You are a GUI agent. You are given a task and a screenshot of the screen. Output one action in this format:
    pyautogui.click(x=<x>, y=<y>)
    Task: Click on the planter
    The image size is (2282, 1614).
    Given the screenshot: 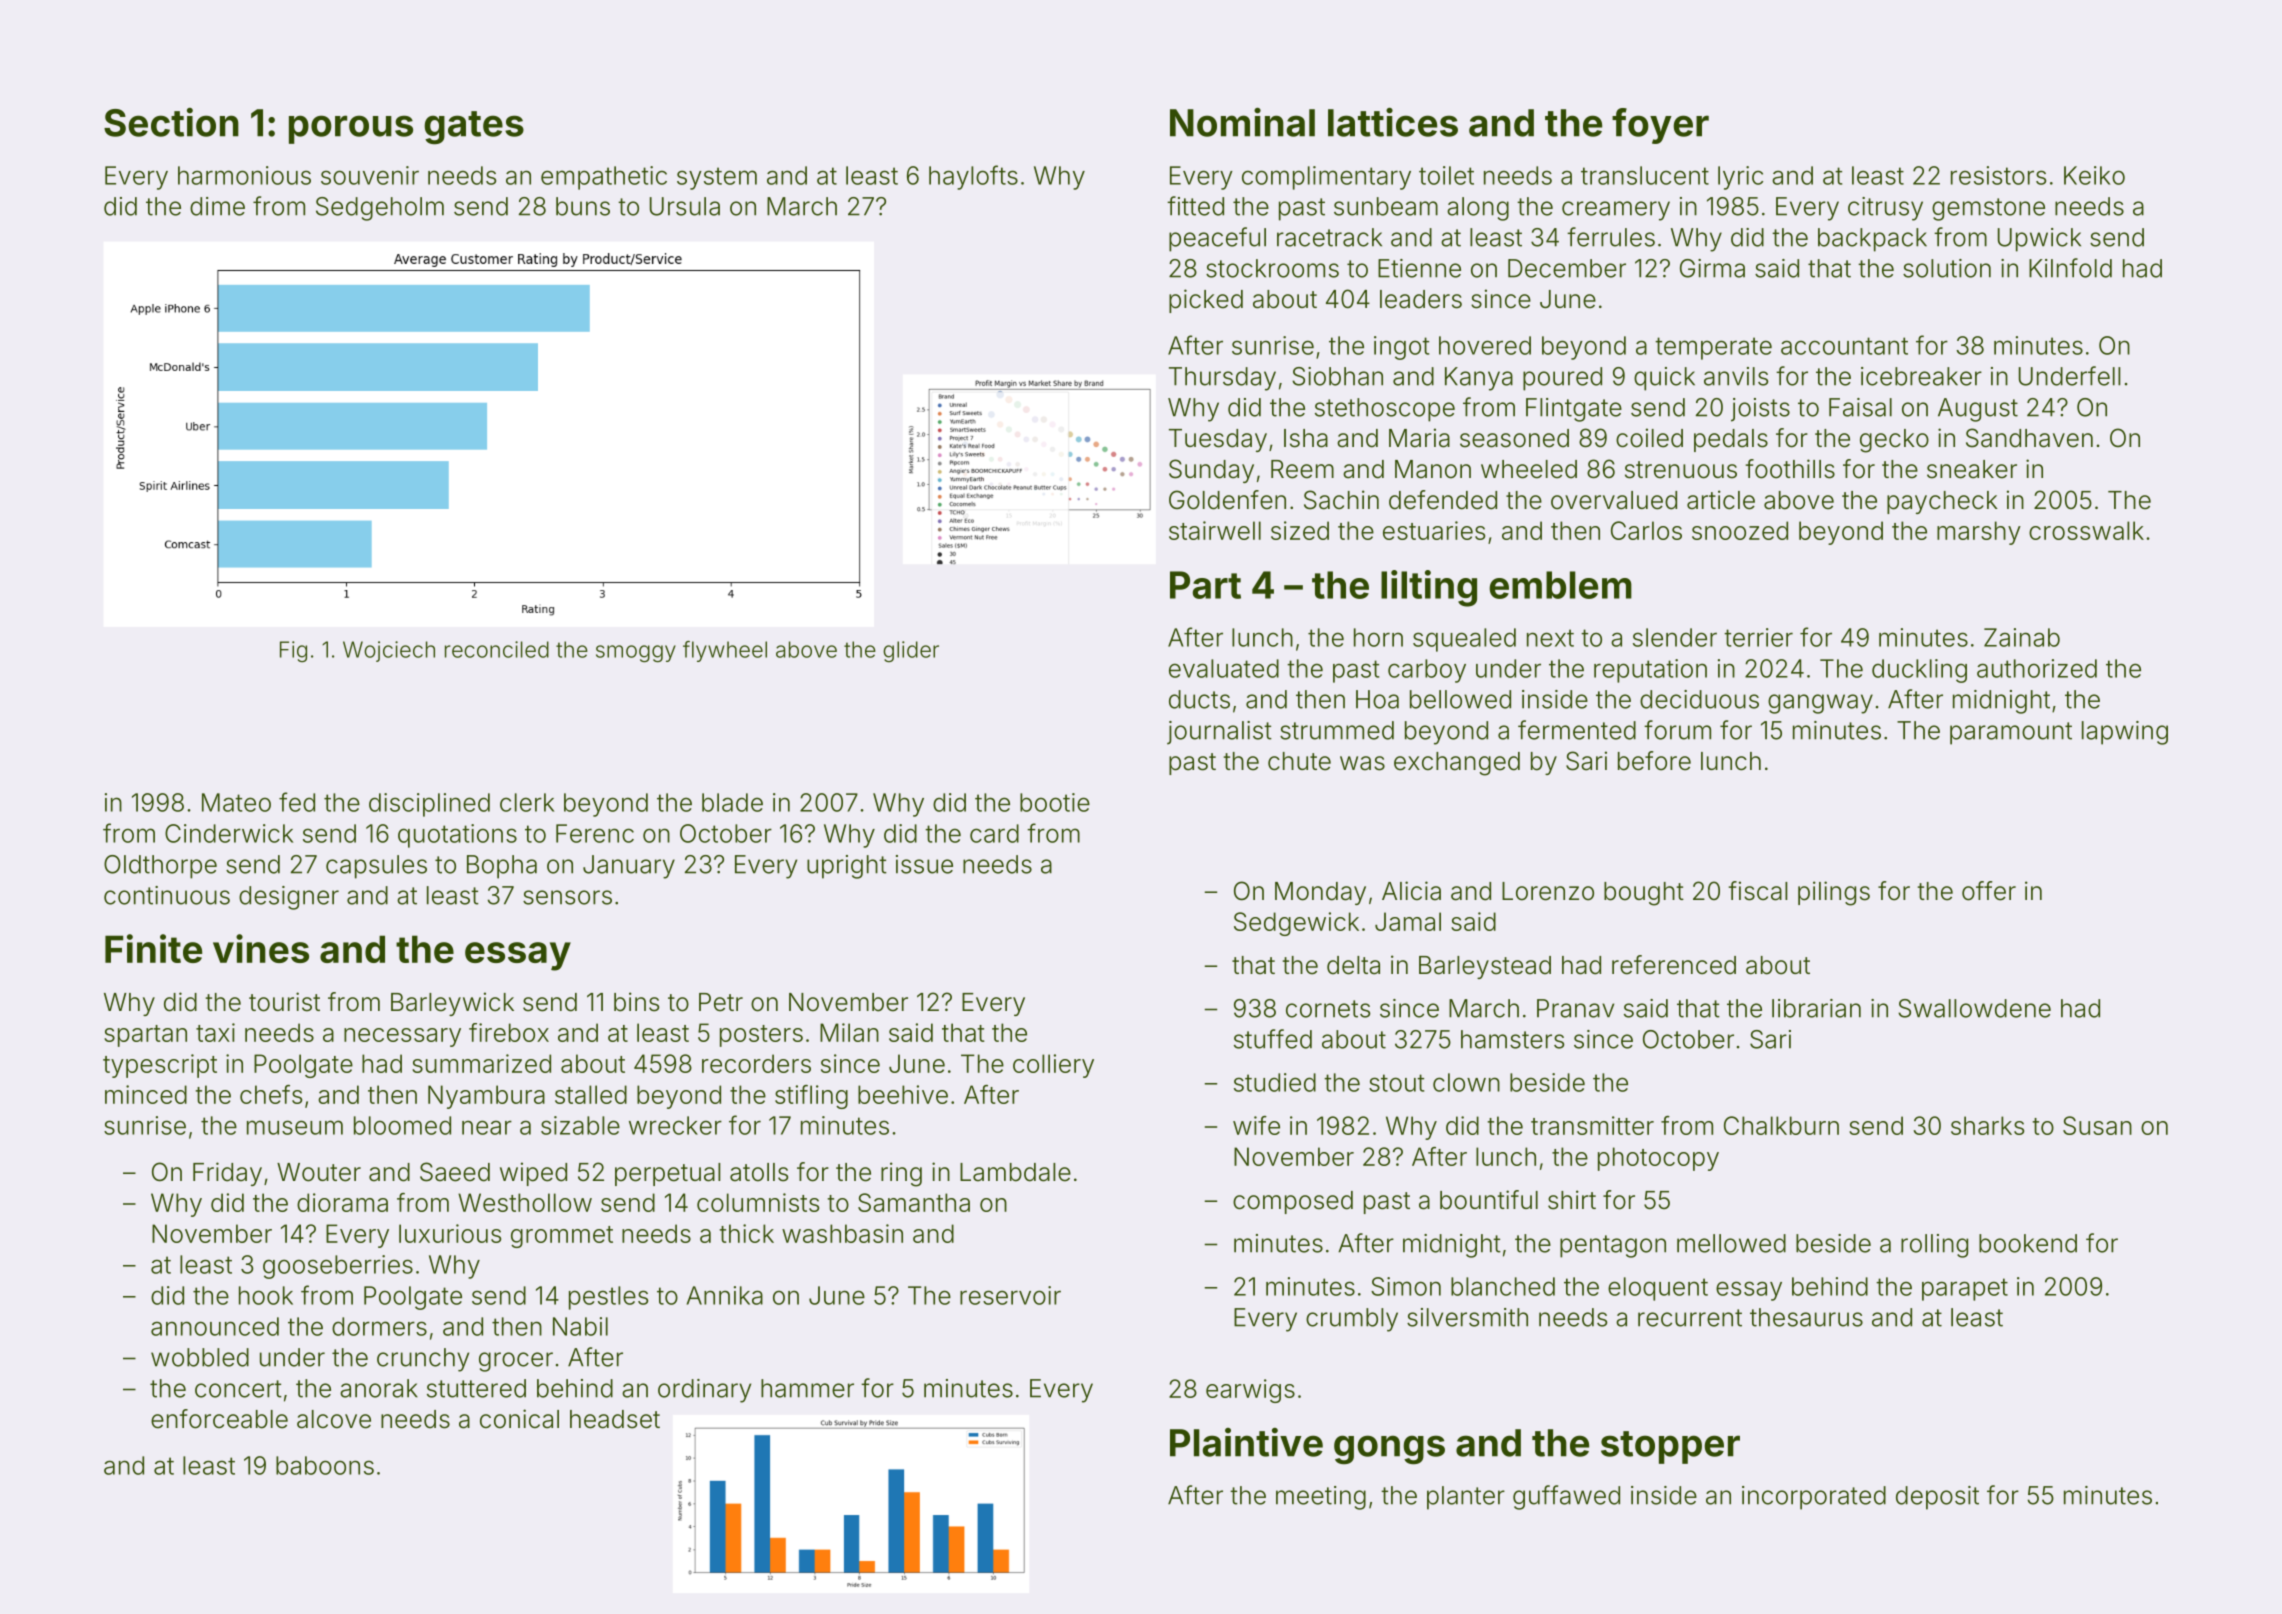 What is the action you would take?
    pyautogui.click(x=1466, y=1498)
